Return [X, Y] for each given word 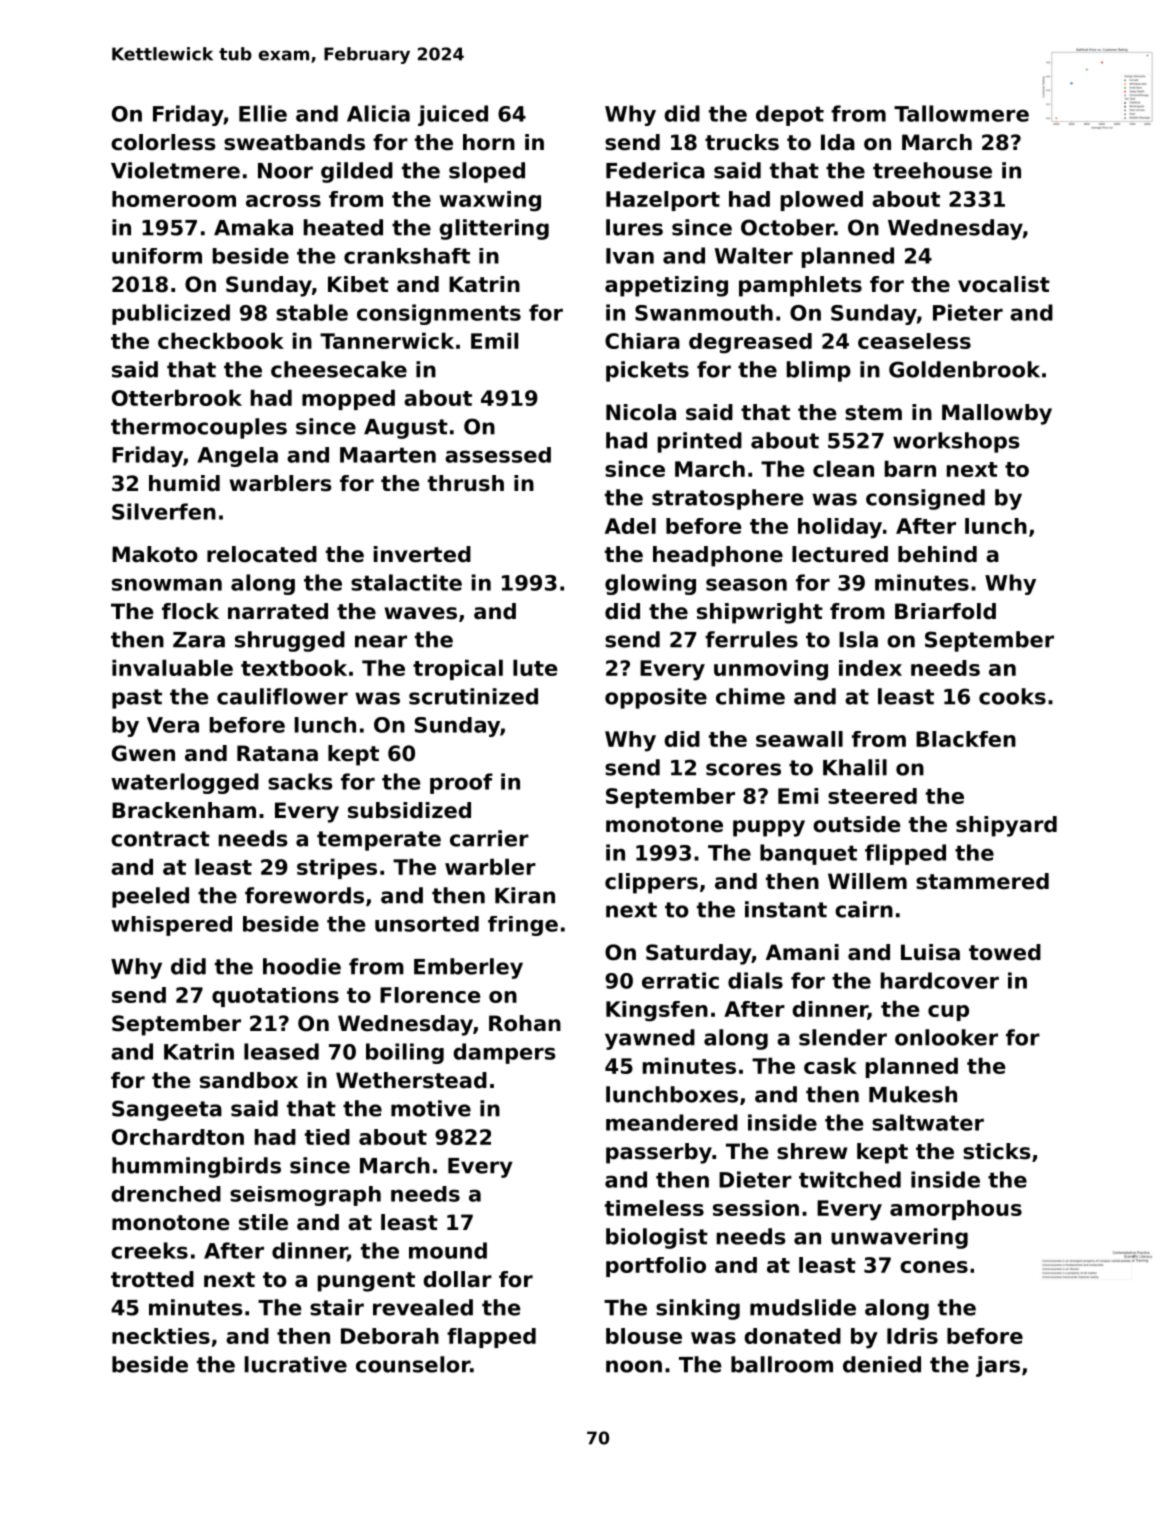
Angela [237, 457]
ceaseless [914, 341]
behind [937, 554]
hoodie [302, 966]
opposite [656, 698]
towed [1005, 952]
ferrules [751, 639]
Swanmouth [704, 312]
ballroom [782, 1364]
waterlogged [185, 783]
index [870, 668]
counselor [413, 1364]
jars [998, 1366]
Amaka [253, 227]
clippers [651, 883]
